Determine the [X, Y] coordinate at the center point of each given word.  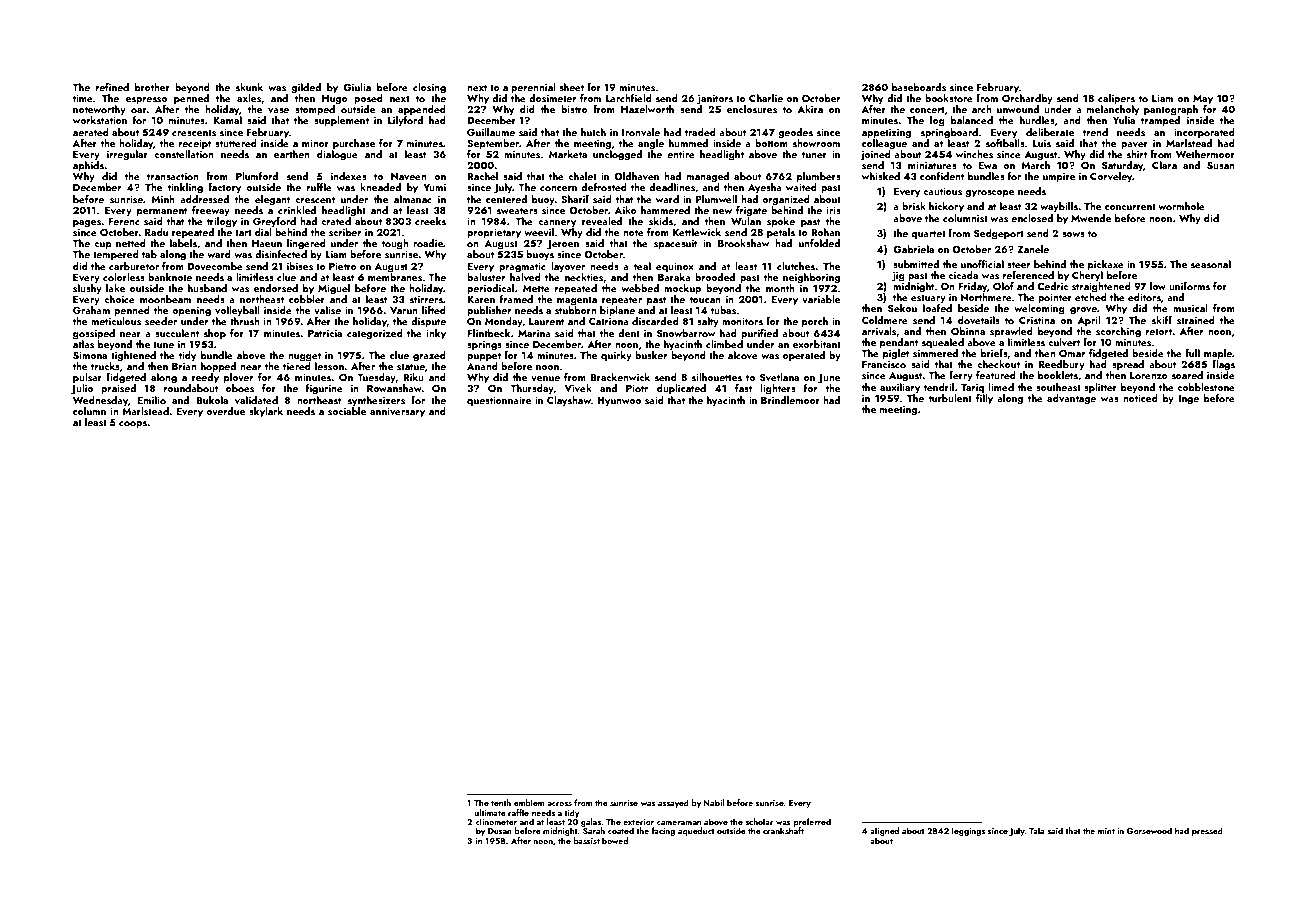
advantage [1071, 399]
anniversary [397, 412]
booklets [1058, 375]
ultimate [489, 812]
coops [133, 424]
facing [663, 831]
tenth [501, 802]
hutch [593, 132]
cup [103, 245]
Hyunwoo [619, 401]
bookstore [949, 98]
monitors [742, 321]
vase [278, 110]
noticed [1140, 398]
